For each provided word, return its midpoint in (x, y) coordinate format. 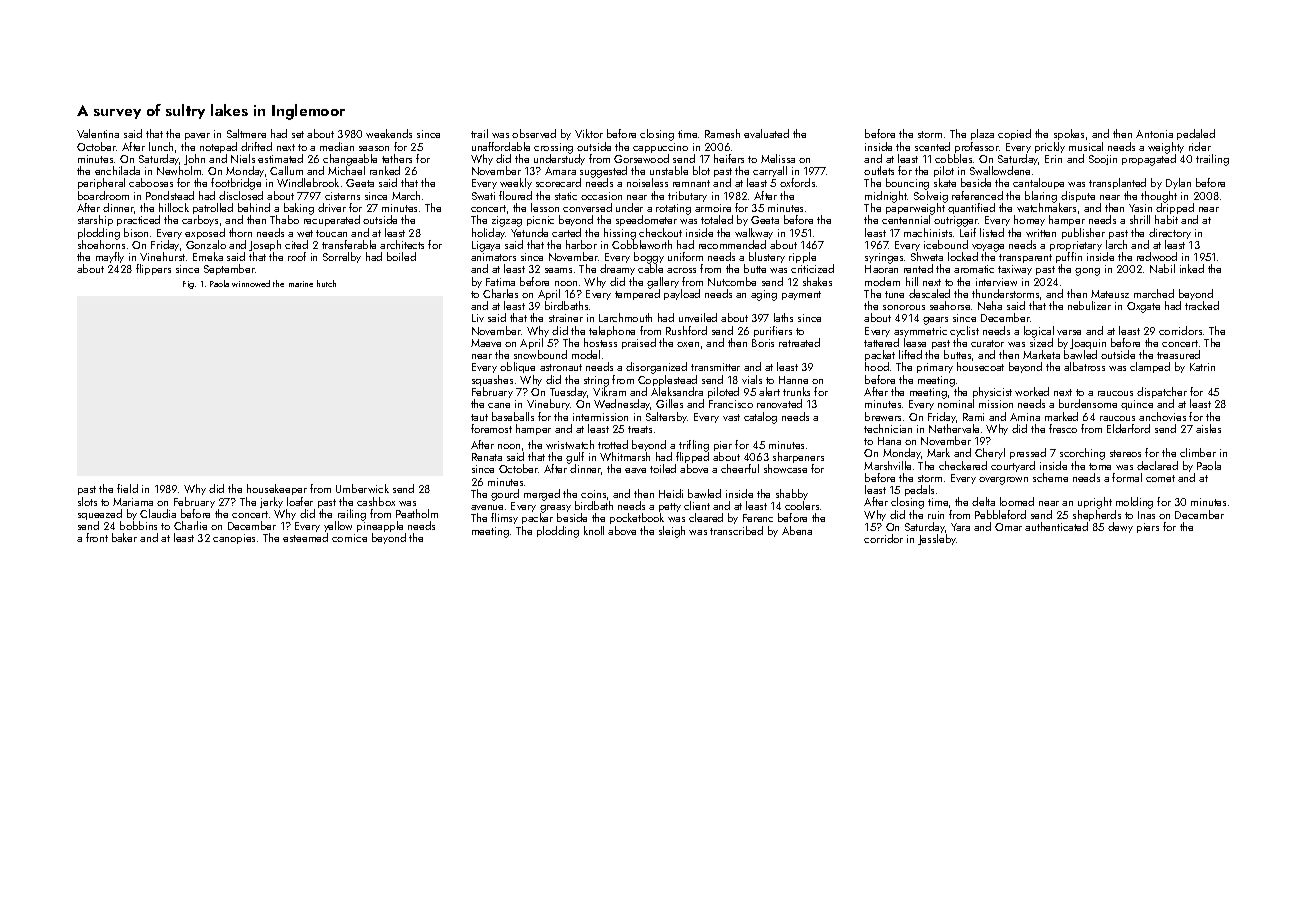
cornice (349, 538)
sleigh (672, 532)
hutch (326, 283)
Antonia (1154, 134)
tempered (637, 294)
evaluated (766, 133)
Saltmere (246, 133)
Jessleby (937, 539)
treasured (1178, 354)
